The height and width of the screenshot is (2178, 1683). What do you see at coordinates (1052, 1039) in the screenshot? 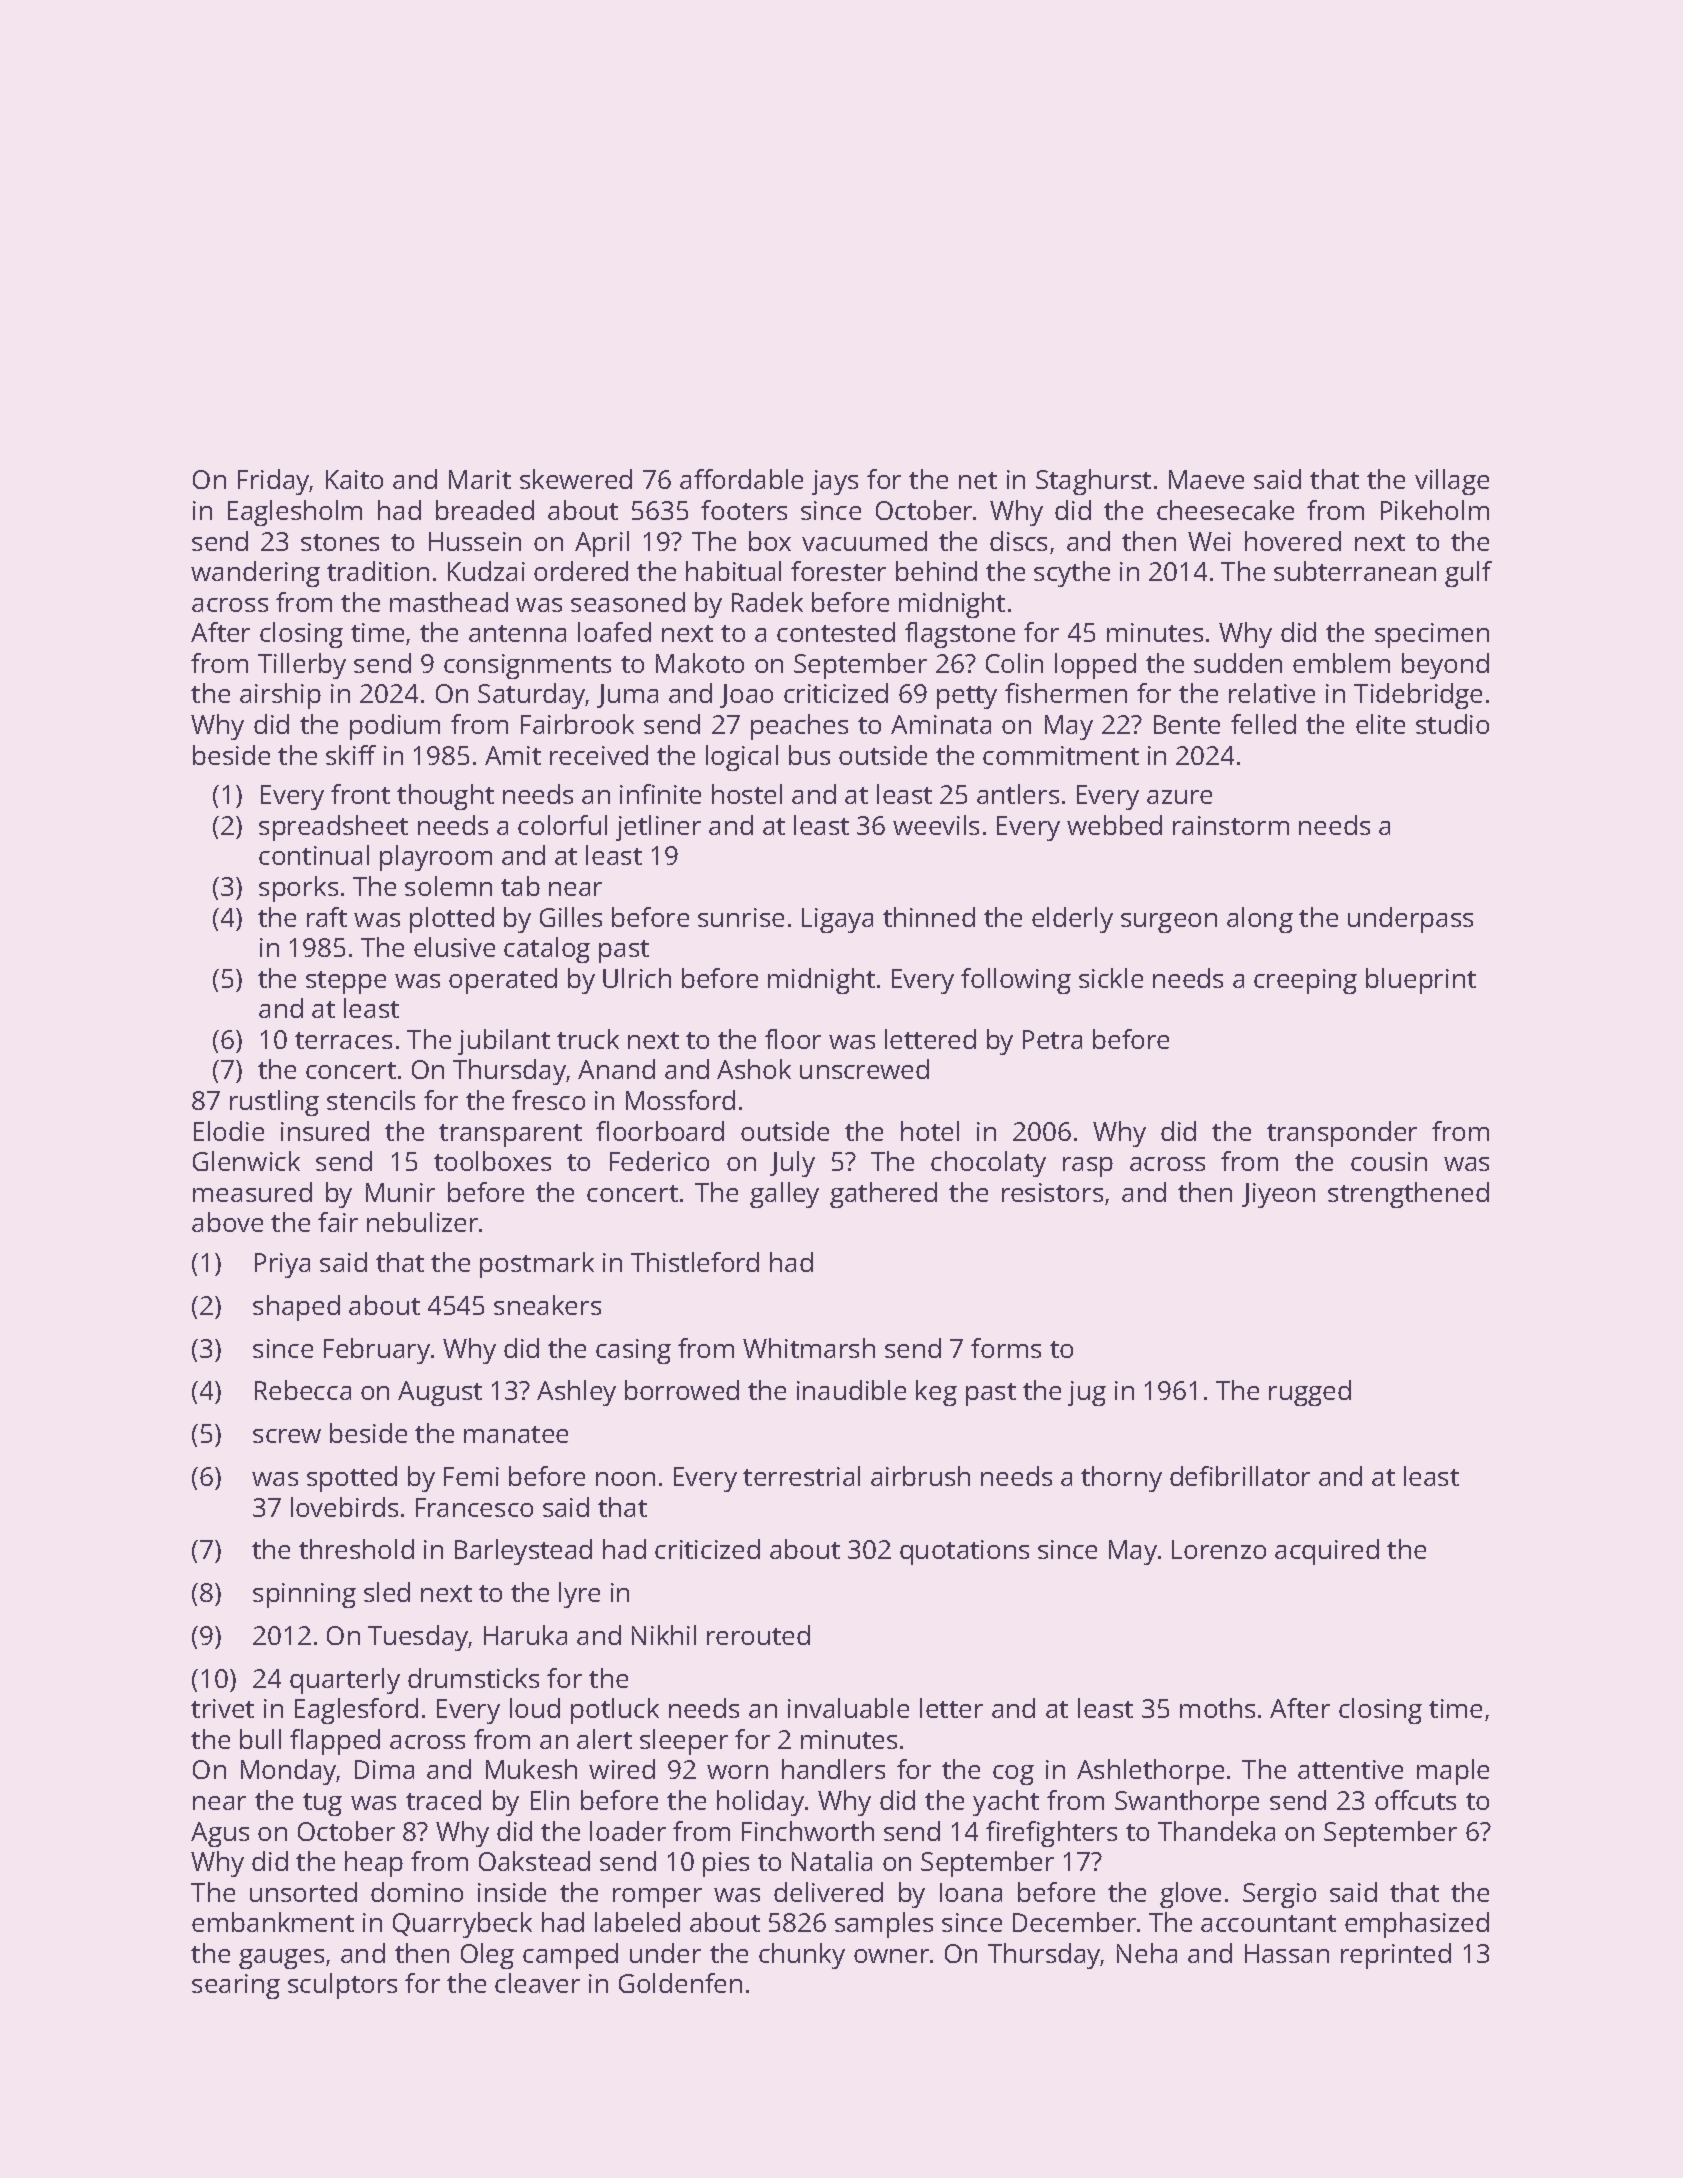
I see `Petra` at bounding box center [1052, 1039].
